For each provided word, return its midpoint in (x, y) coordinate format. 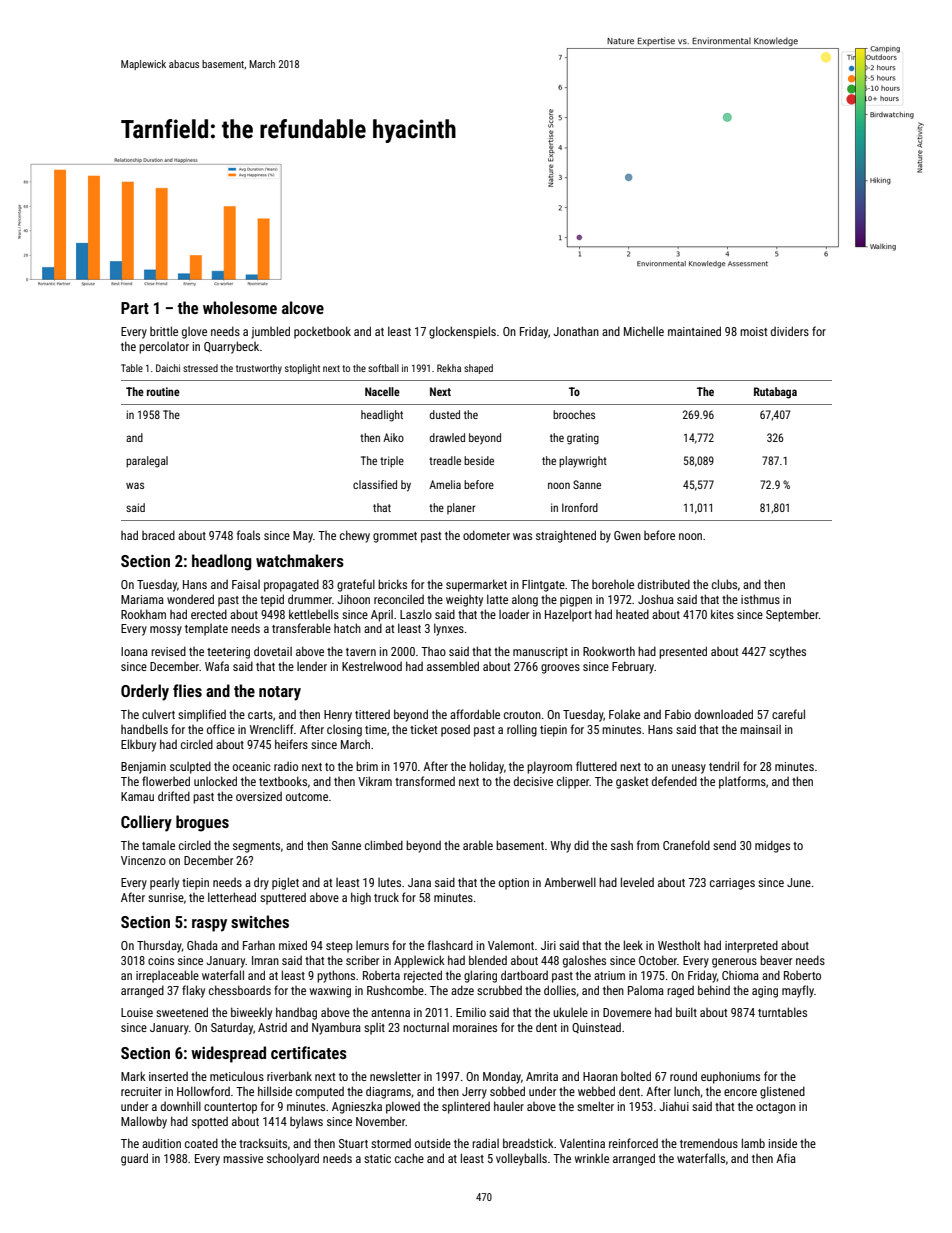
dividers (790, 331)
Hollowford (203, 1091)
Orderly (145, 692)
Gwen (627, 535)
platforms (742, 782)
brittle (164, 331)
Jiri (548, 945)
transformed (425, 781)
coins (161, 960)
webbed (596, 1091)
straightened (566, 536)
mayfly (798, 991)
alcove (303, 307)
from (648, 845)
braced (158, 535)
